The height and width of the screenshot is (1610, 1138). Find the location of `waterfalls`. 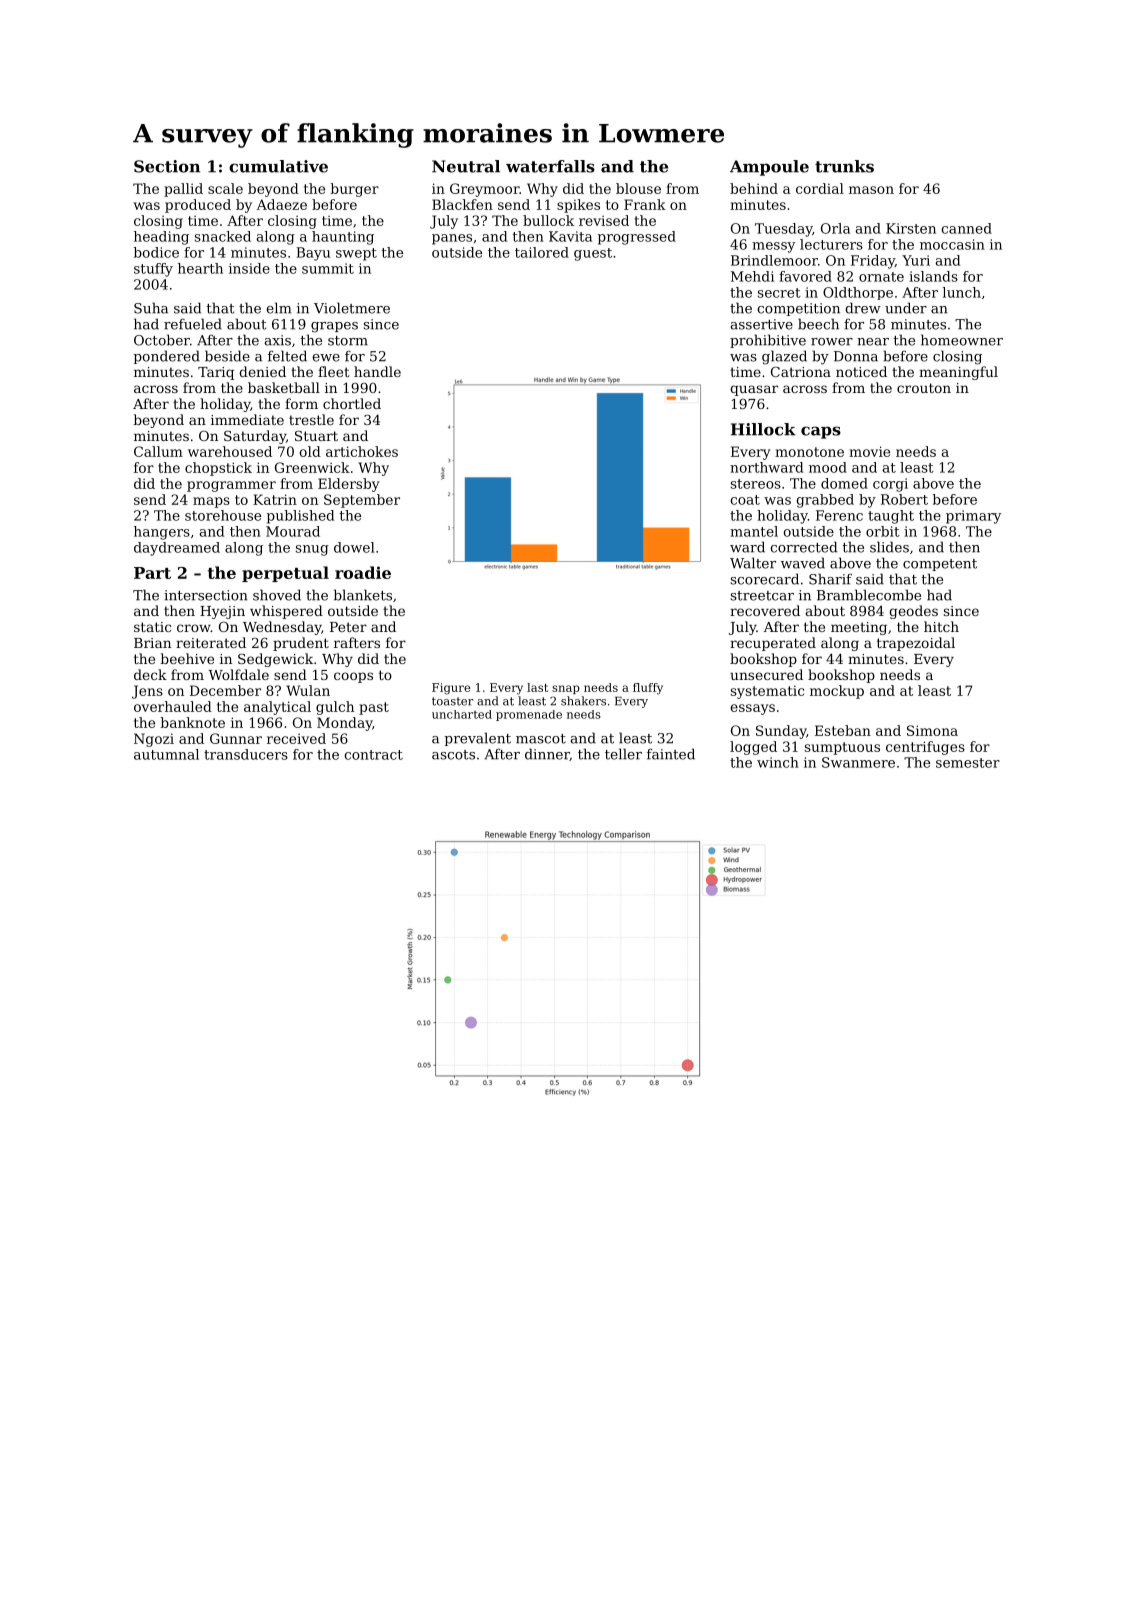

waterfalls is located at coordinates (550, 166).
